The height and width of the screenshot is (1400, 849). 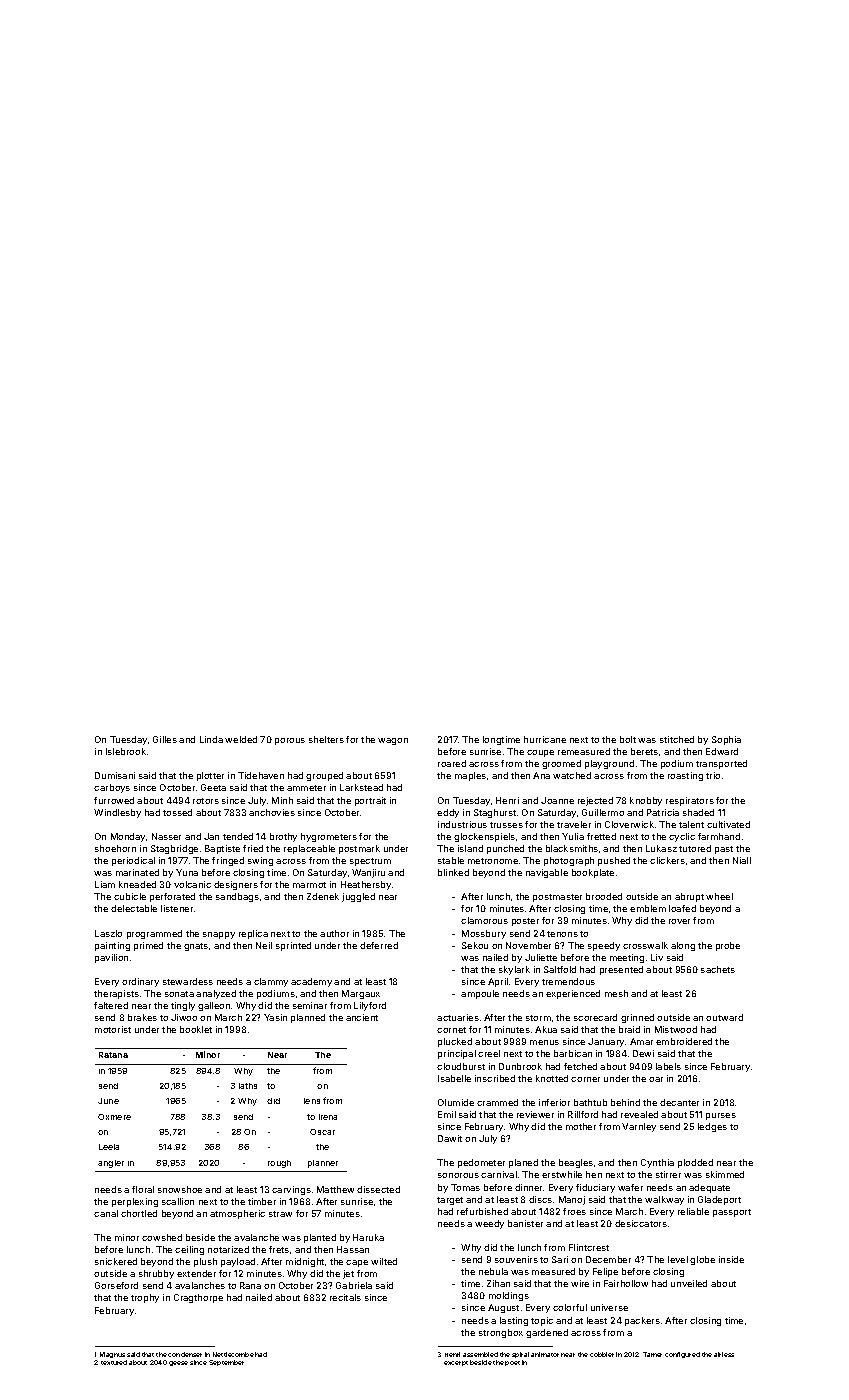 I want to click on embroidered, so click(x=684, y=1041).
